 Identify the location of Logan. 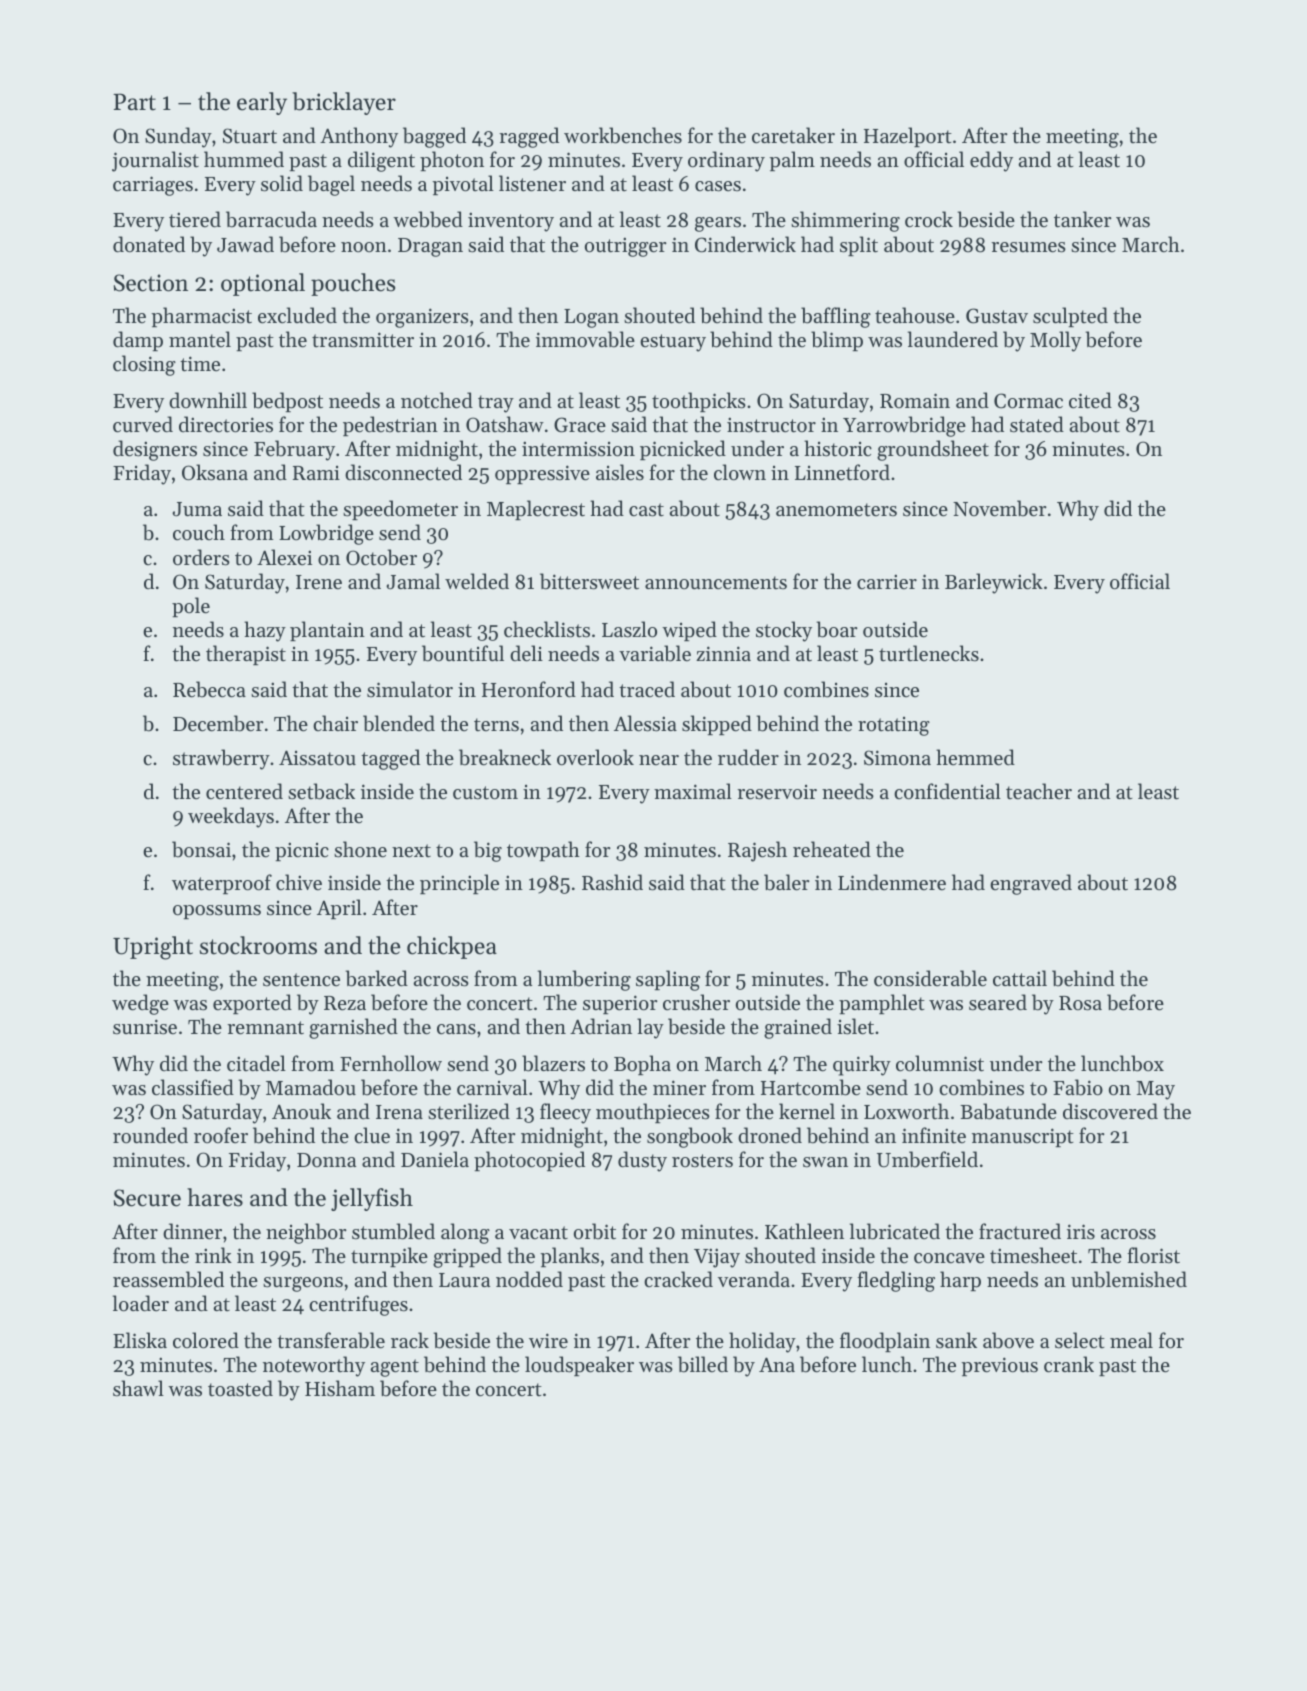
(591, 318).
